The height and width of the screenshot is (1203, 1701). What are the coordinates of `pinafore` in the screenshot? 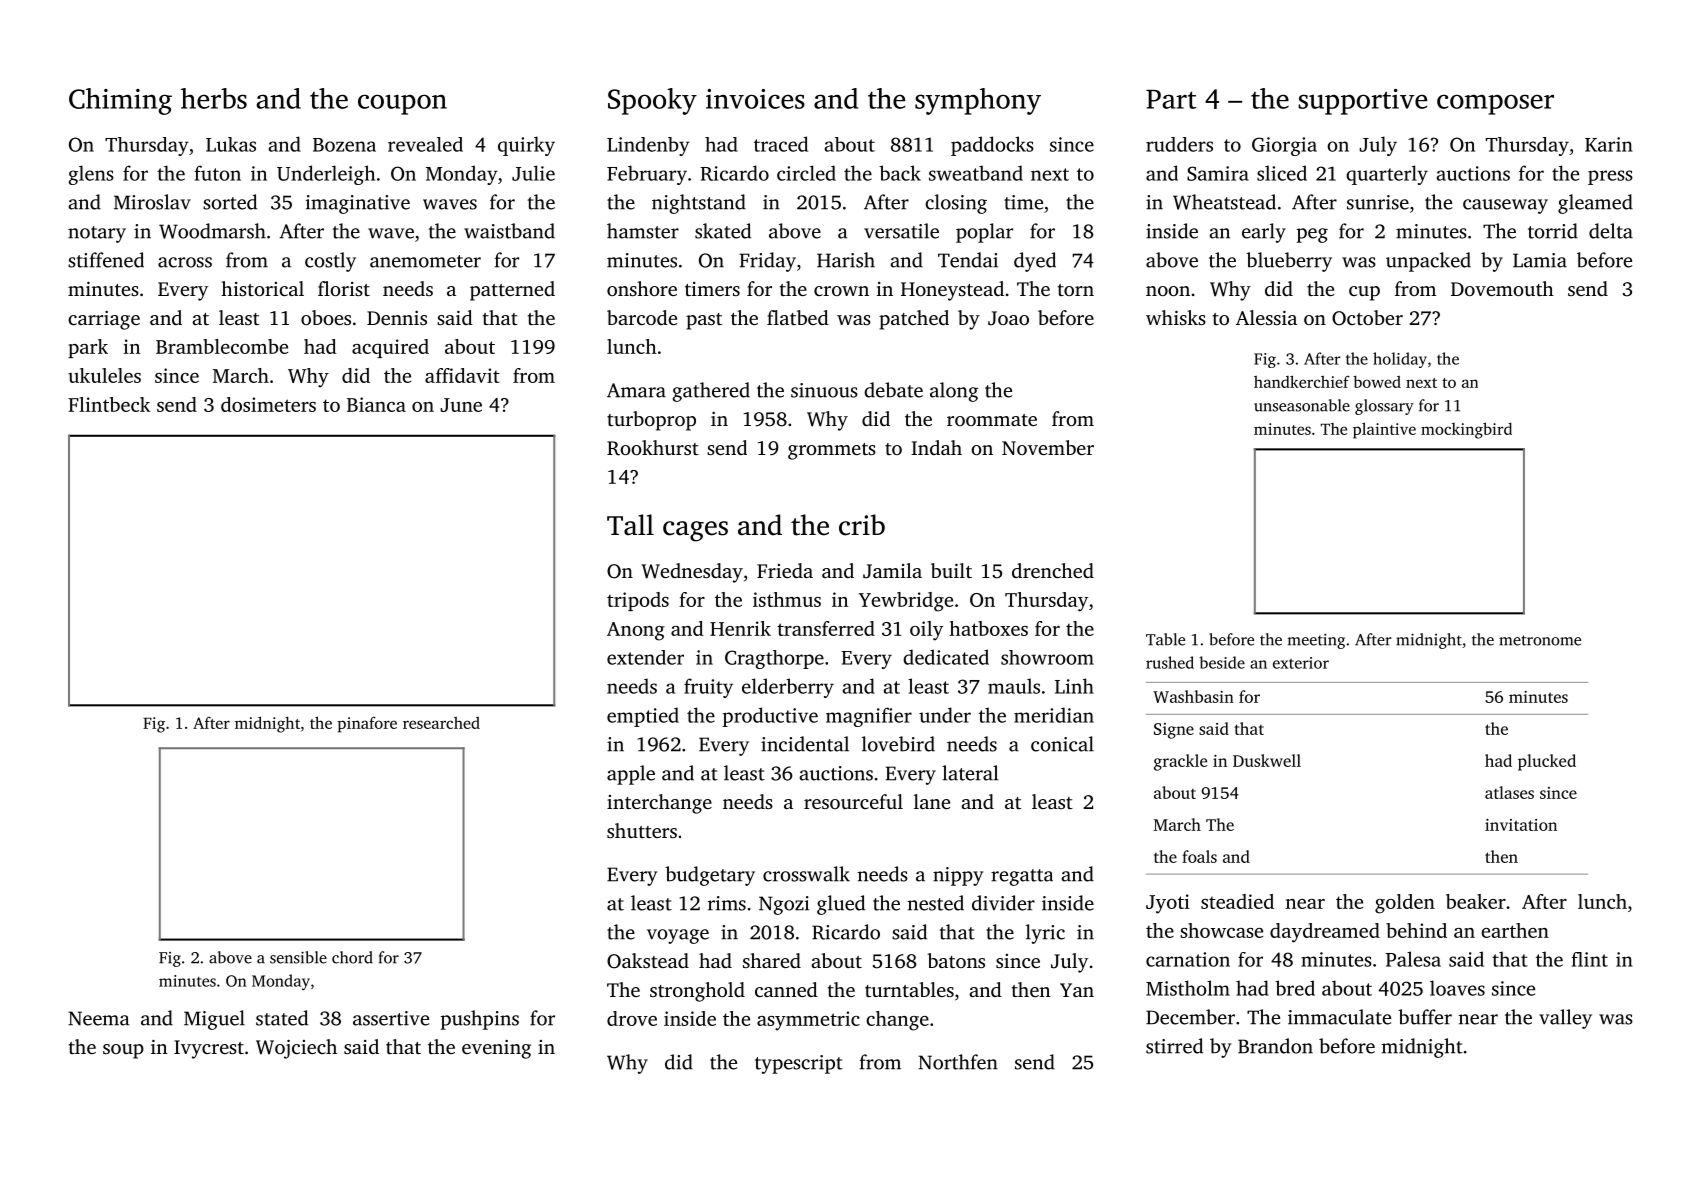 It's located at (367, 725).
